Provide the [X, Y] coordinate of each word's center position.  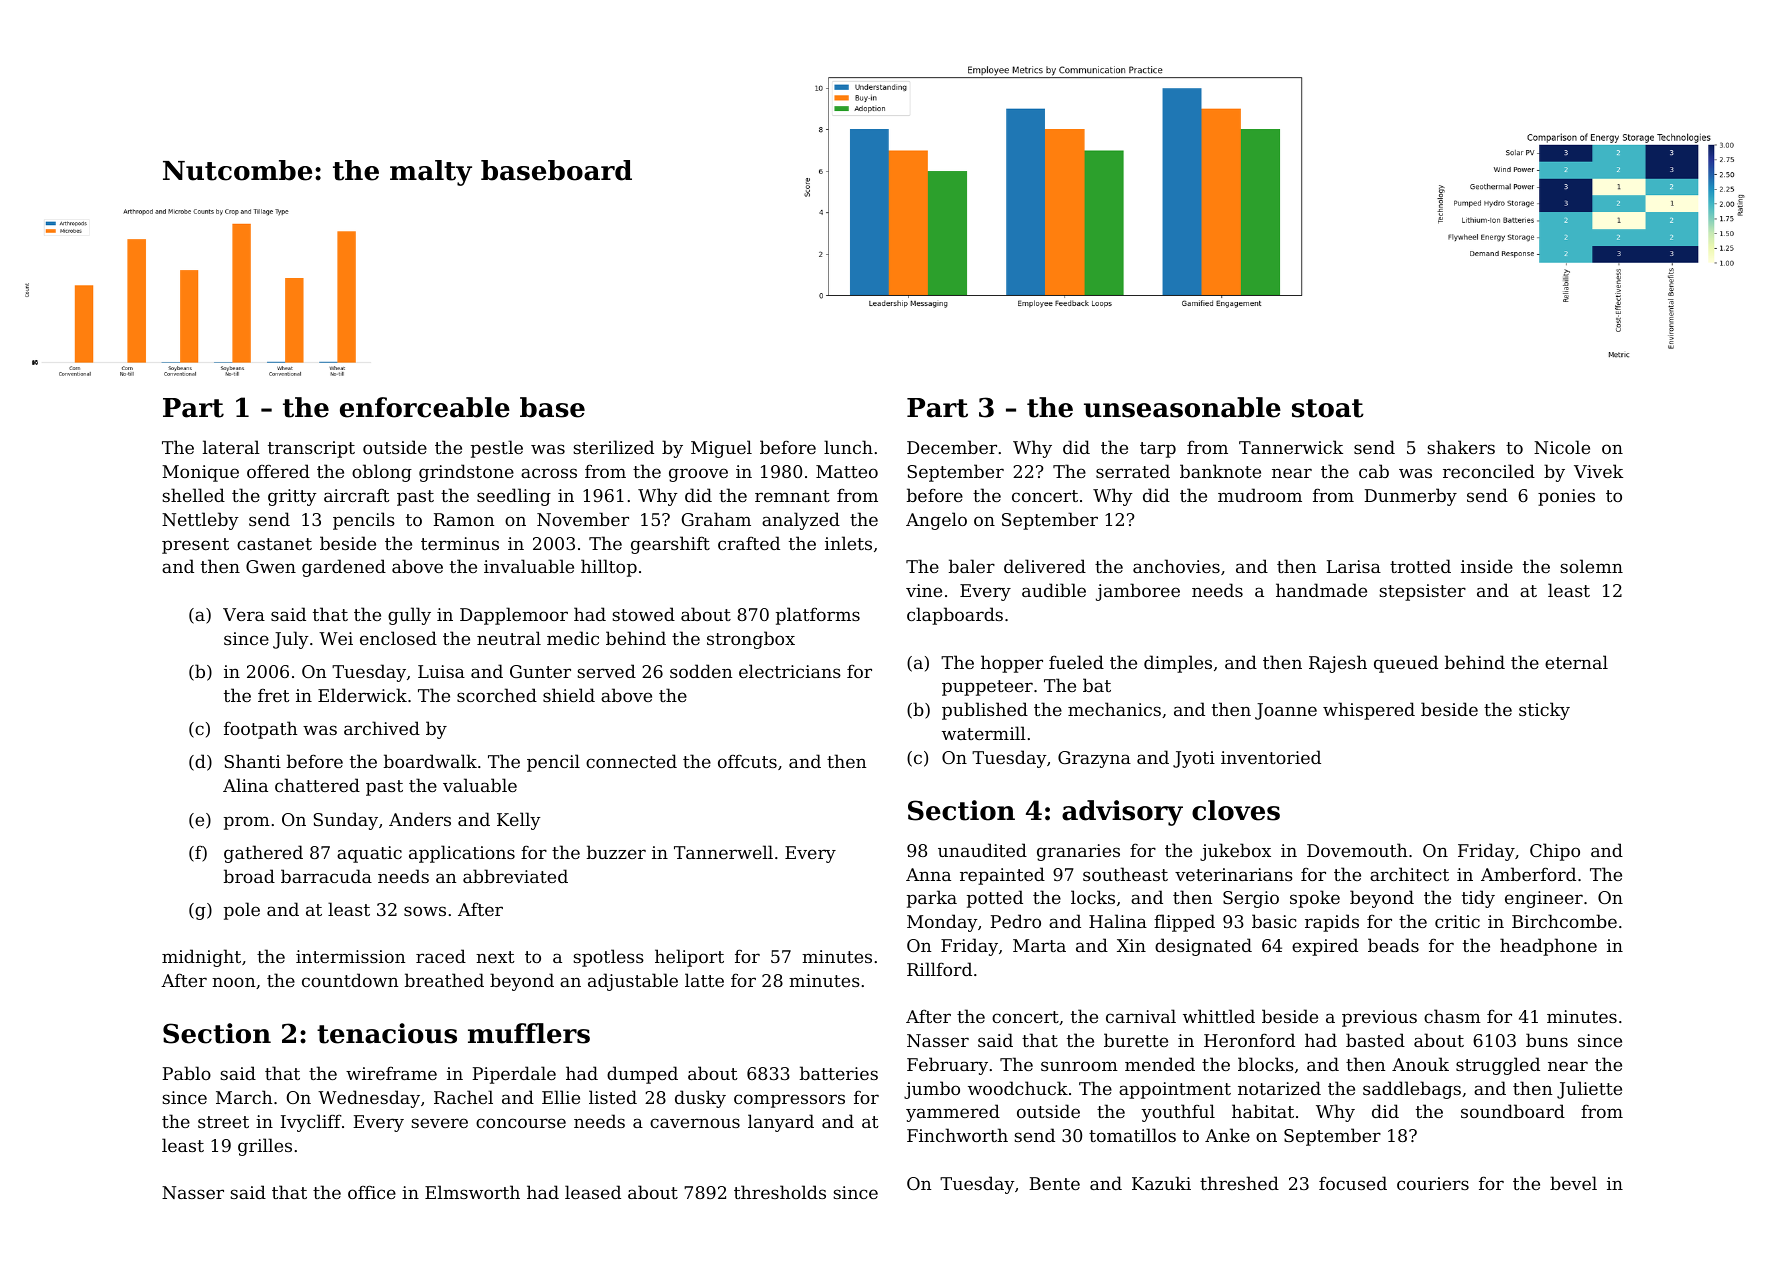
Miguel [721, 449]
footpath [260, 730]
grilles [265, 1147]
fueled [1076, 662]
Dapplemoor [514, 616]
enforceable [425, 407]
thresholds [780, 1192]
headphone [1548, 947]
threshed [1239, 1183]
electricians [790, 671]
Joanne [1286, 711]
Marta [1039, 945]
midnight [201, 958]
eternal [1576, 662]
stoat [1328, 408]
